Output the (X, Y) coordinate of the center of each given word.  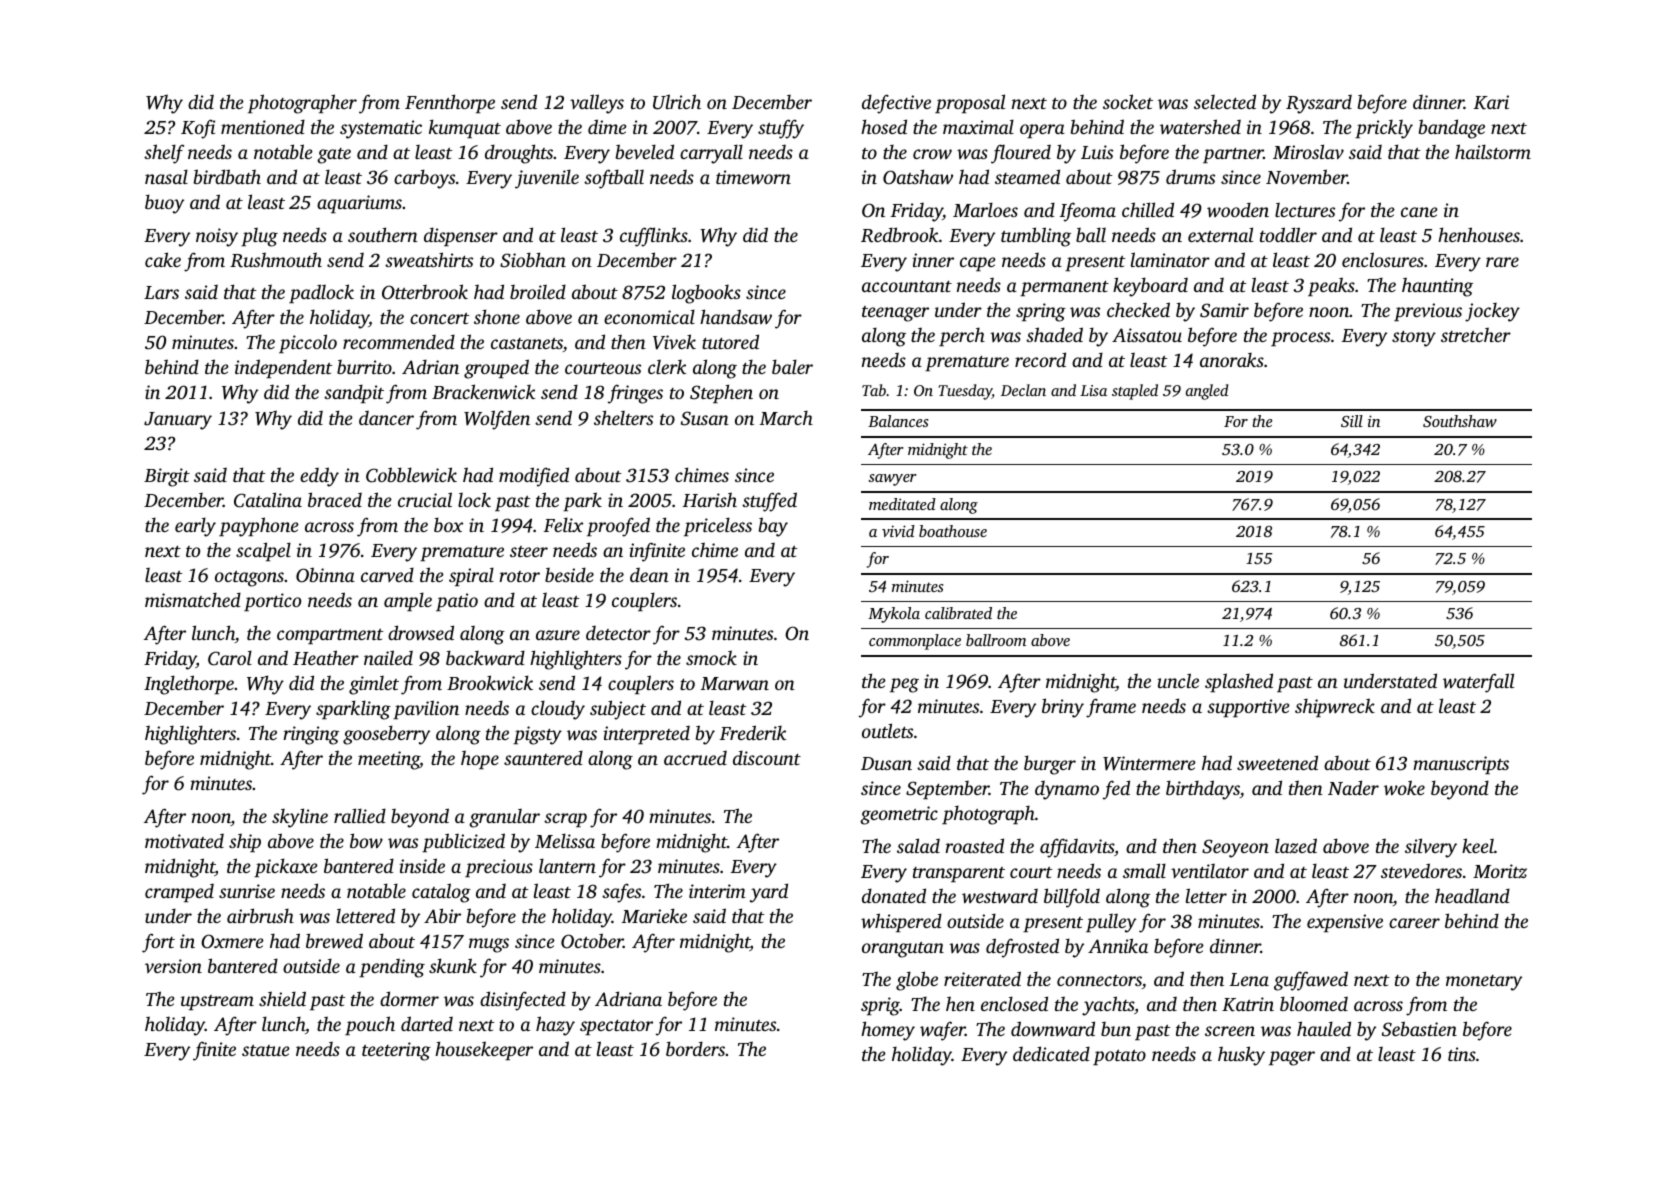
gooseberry (386, 735)
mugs (489, 945)
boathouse (953, 531)
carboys (424, 179)
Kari (1491, 102)
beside (569, 574)
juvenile (547, 179)
